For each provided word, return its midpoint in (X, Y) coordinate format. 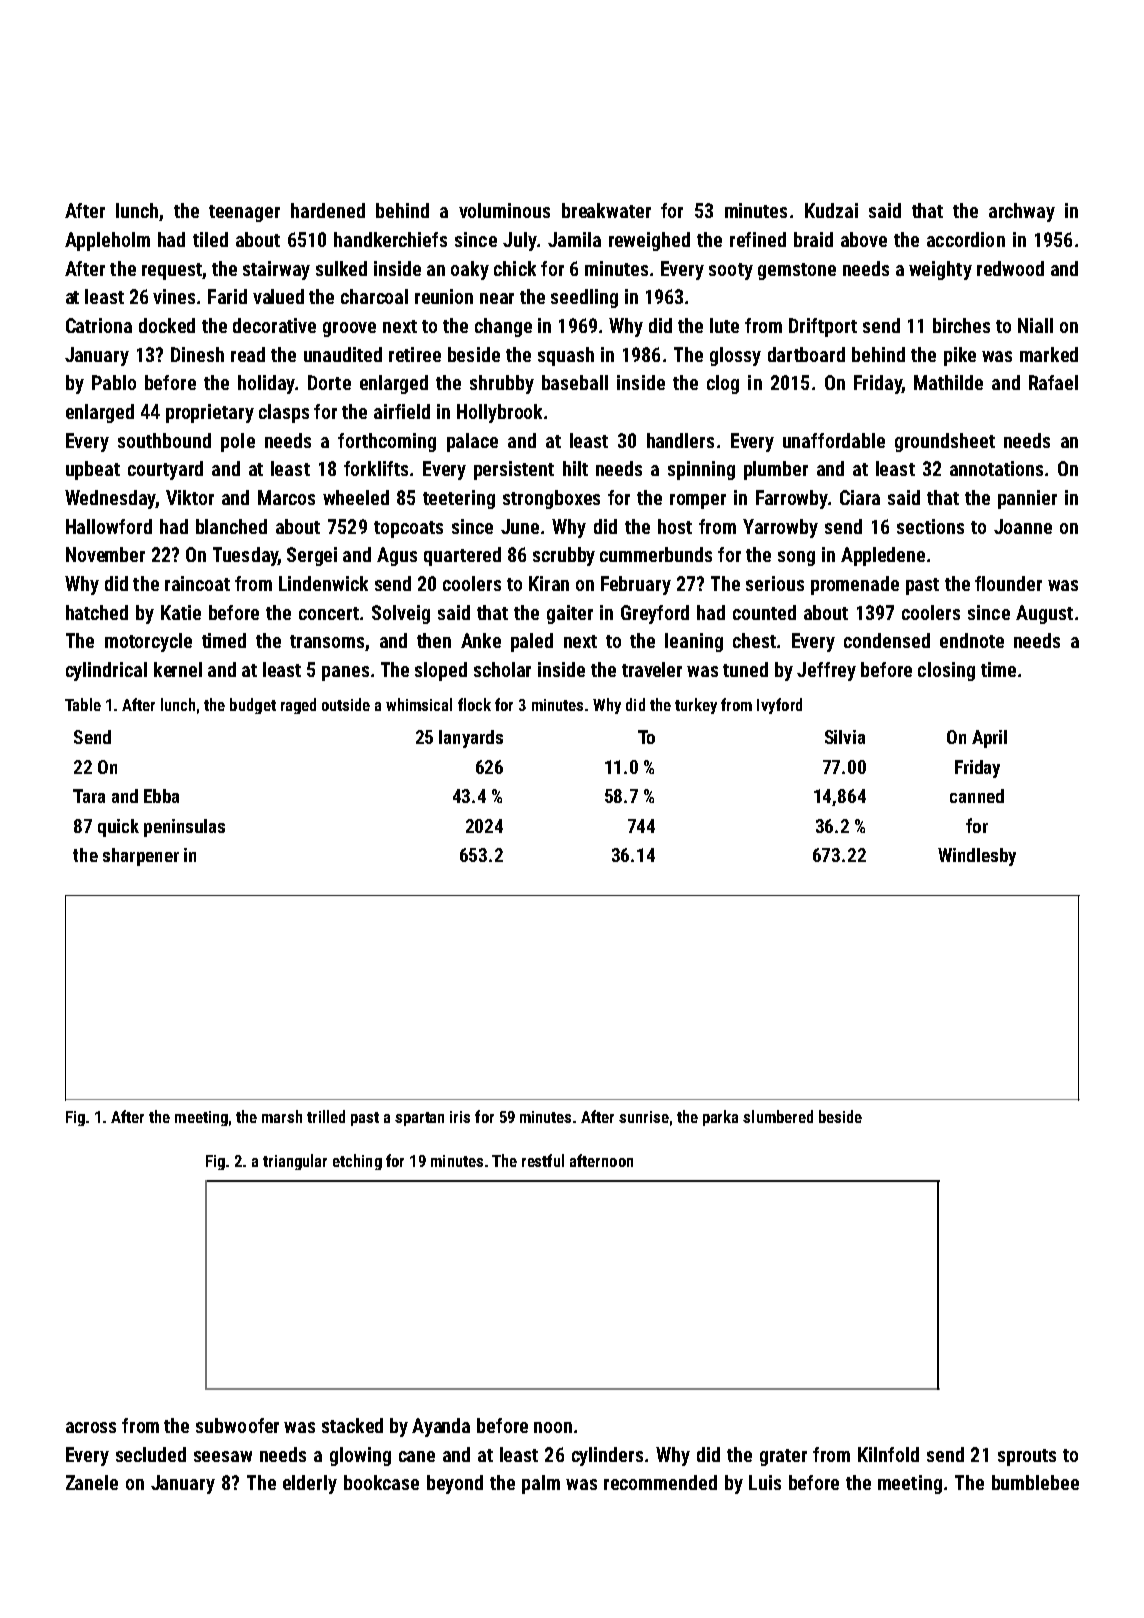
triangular (295, 1162)
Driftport (823, 327)
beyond (455, 1484)
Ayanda (441, 1427)
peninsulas (184, 828)
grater (783, 1457)
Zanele (92, 1482)
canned (977, 796)
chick (515, 268)
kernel (178, 669)
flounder (1008, 583)
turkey (696, 706)
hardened (328, 210)
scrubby (564, 556)
